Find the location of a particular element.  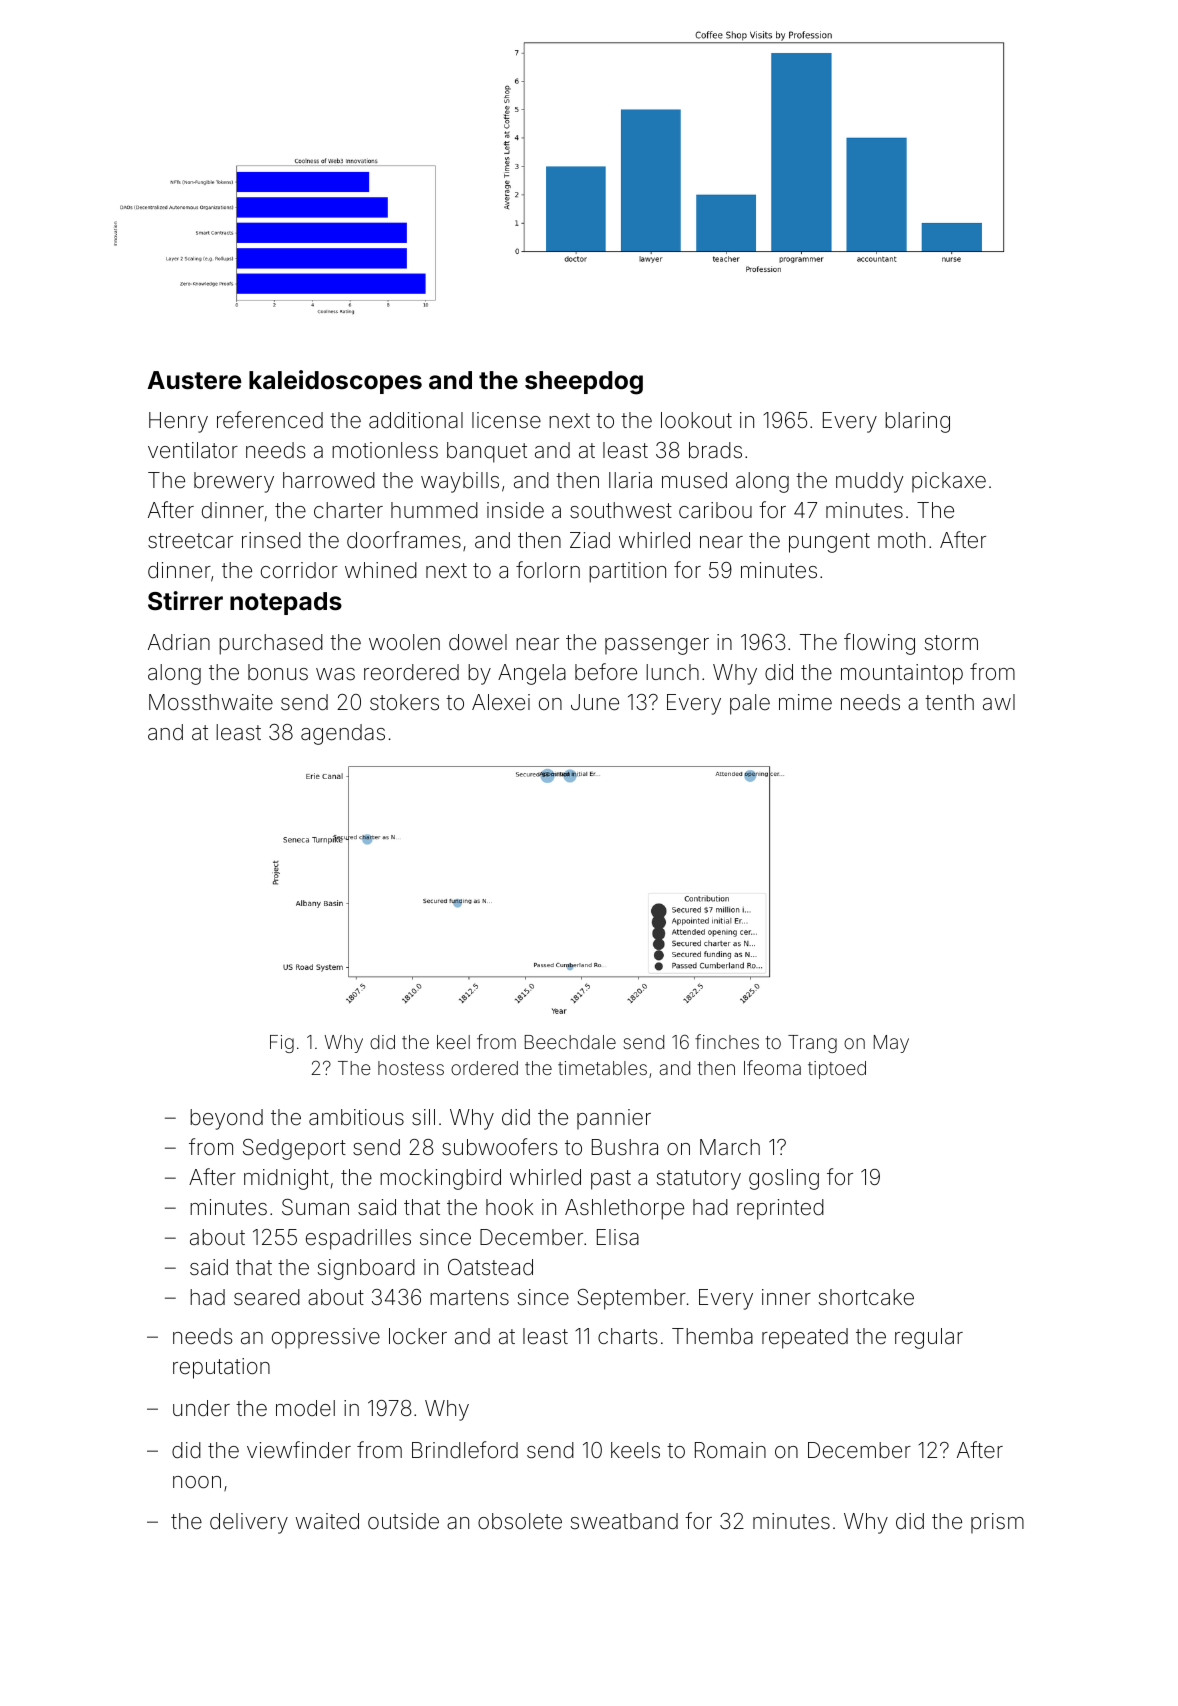

mime is located at coordinates (805, 702).
